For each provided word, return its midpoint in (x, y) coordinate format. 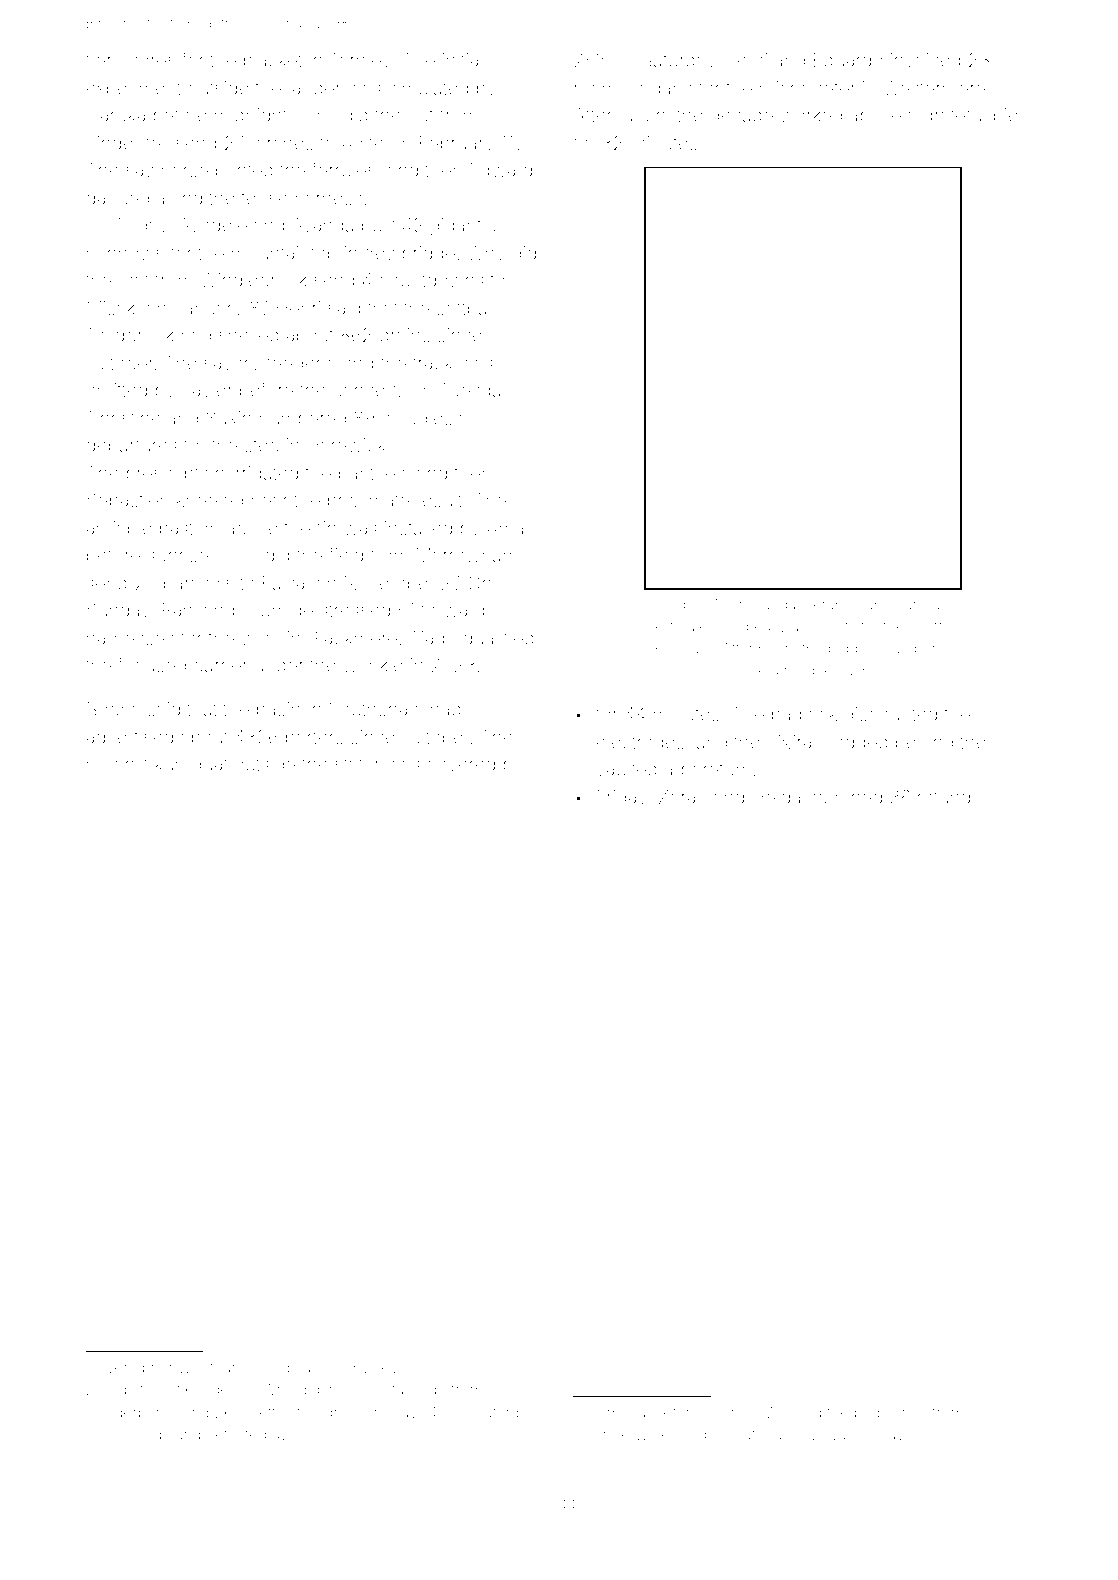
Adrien (337, 1412)
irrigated (265, 475)
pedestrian (890, 1415)
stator (357, 764)
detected (236, 1434)
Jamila (918, 604)
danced (117, 198)
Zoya (829, 1435)
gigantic (462, 227)
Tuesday (475, 392)
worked (811, 115)
